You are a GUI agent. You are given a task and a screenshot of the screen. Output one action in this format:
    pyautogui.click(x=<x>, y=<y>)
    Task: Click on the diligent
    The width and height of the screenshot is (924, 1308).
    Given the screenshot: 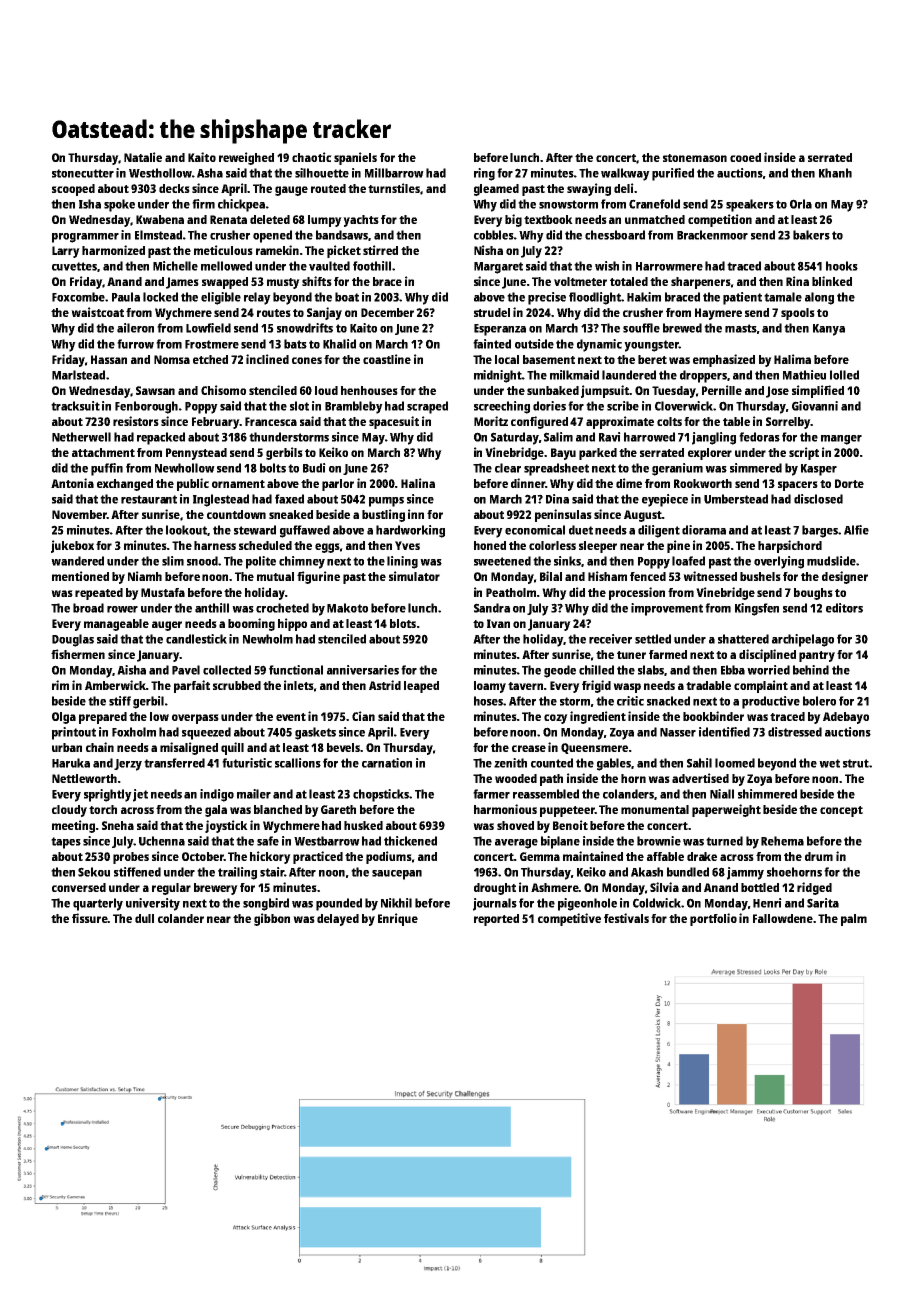 What is the action you would take?
    pyautogui.click(x=659, y=531)
